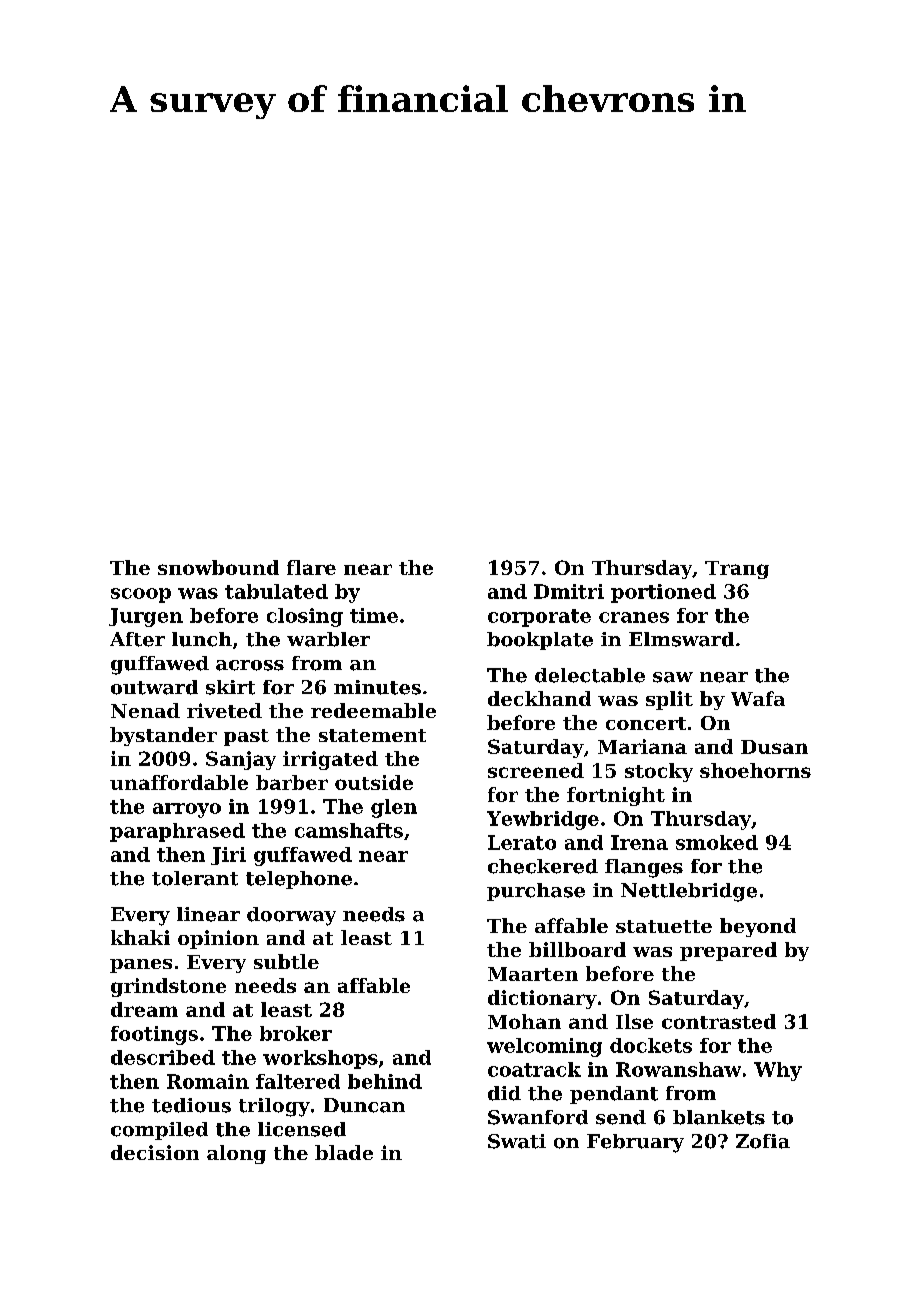  What do you see at coordinates (522, 842) in the document?
I see `Lerato` at bounding box center [522, 842].
